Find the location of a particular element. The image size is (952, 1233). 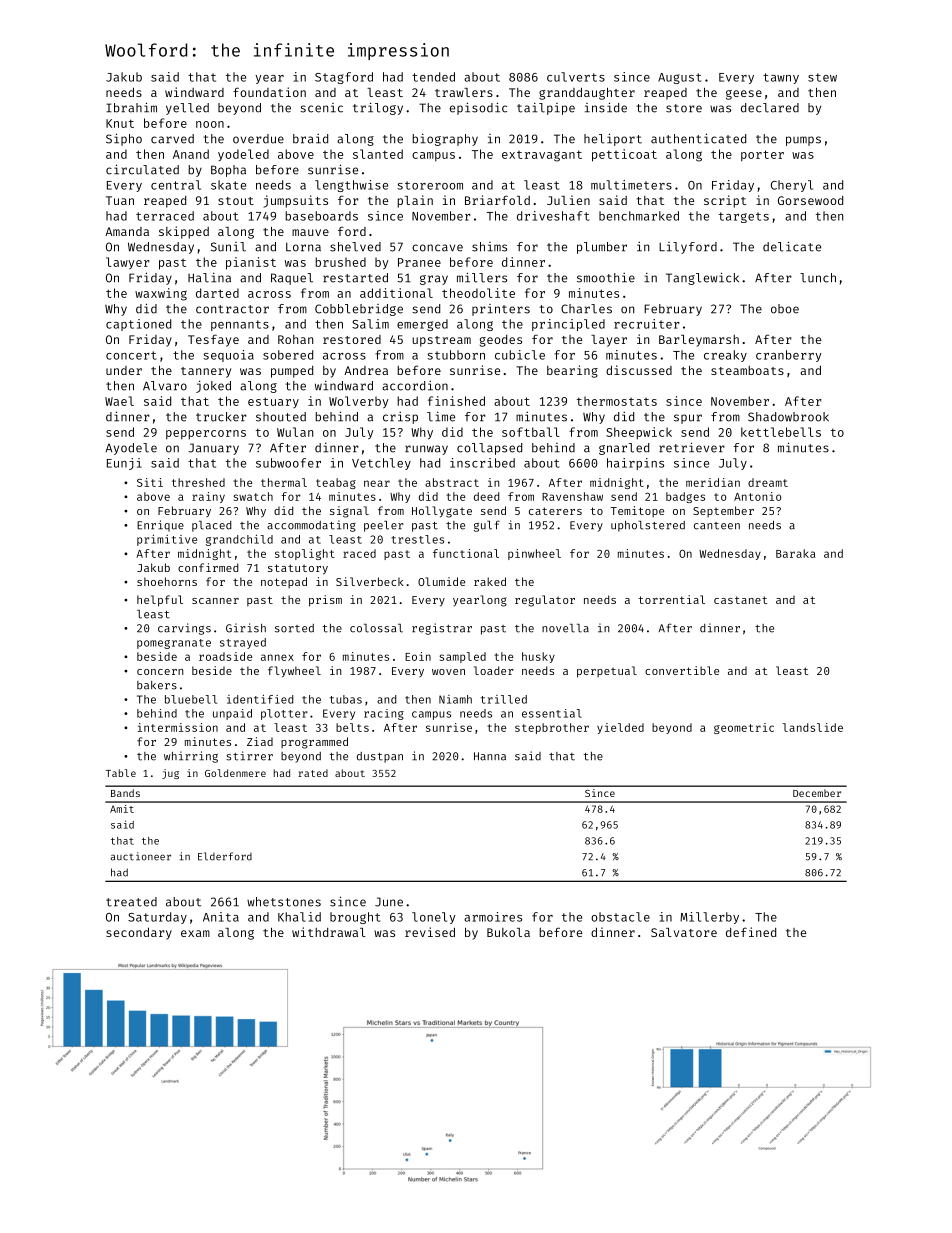

Hanna is located at coordinates (490, 756).
